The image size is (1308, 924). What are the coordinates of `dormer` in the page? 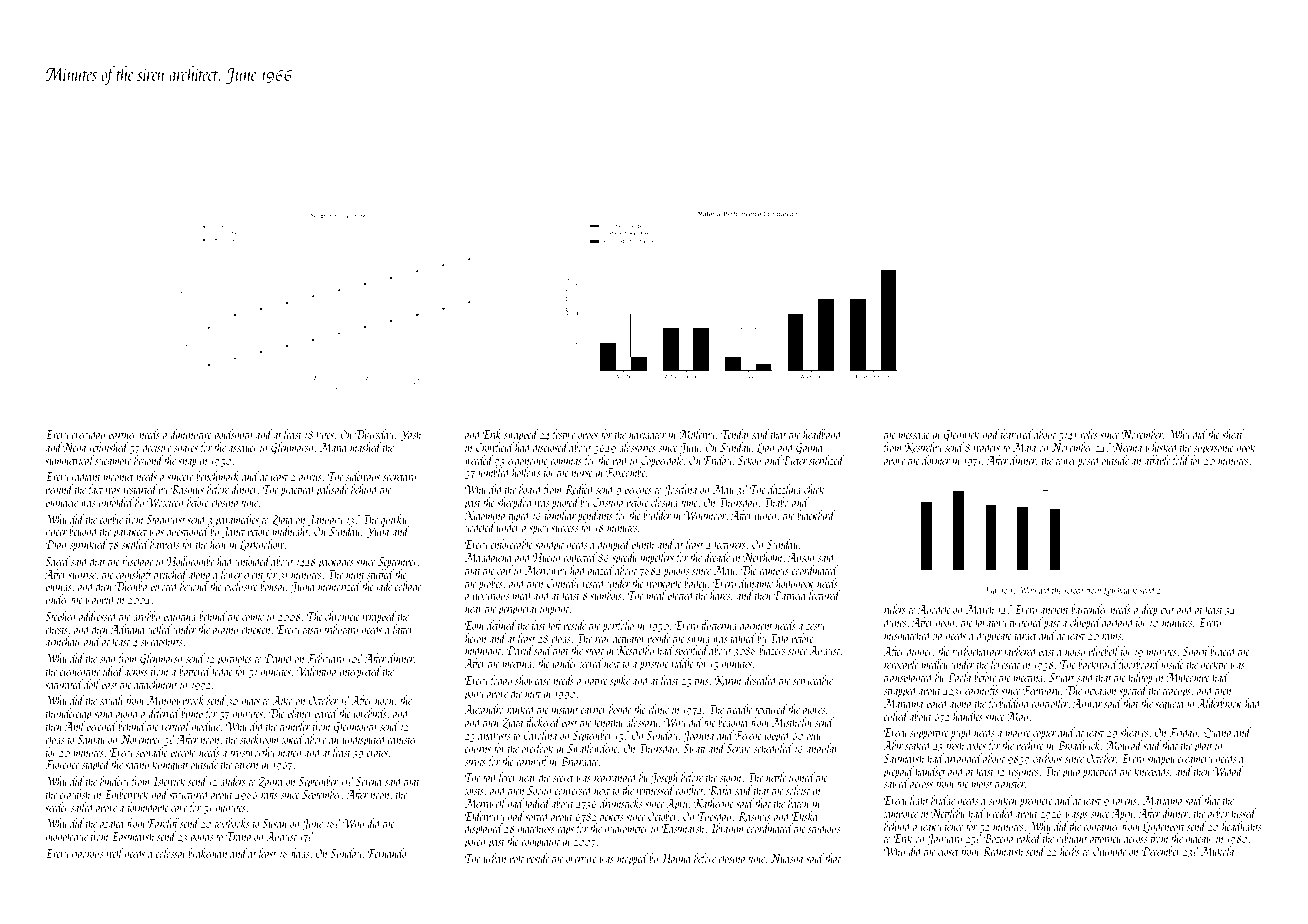 It's located at (936, 459).
